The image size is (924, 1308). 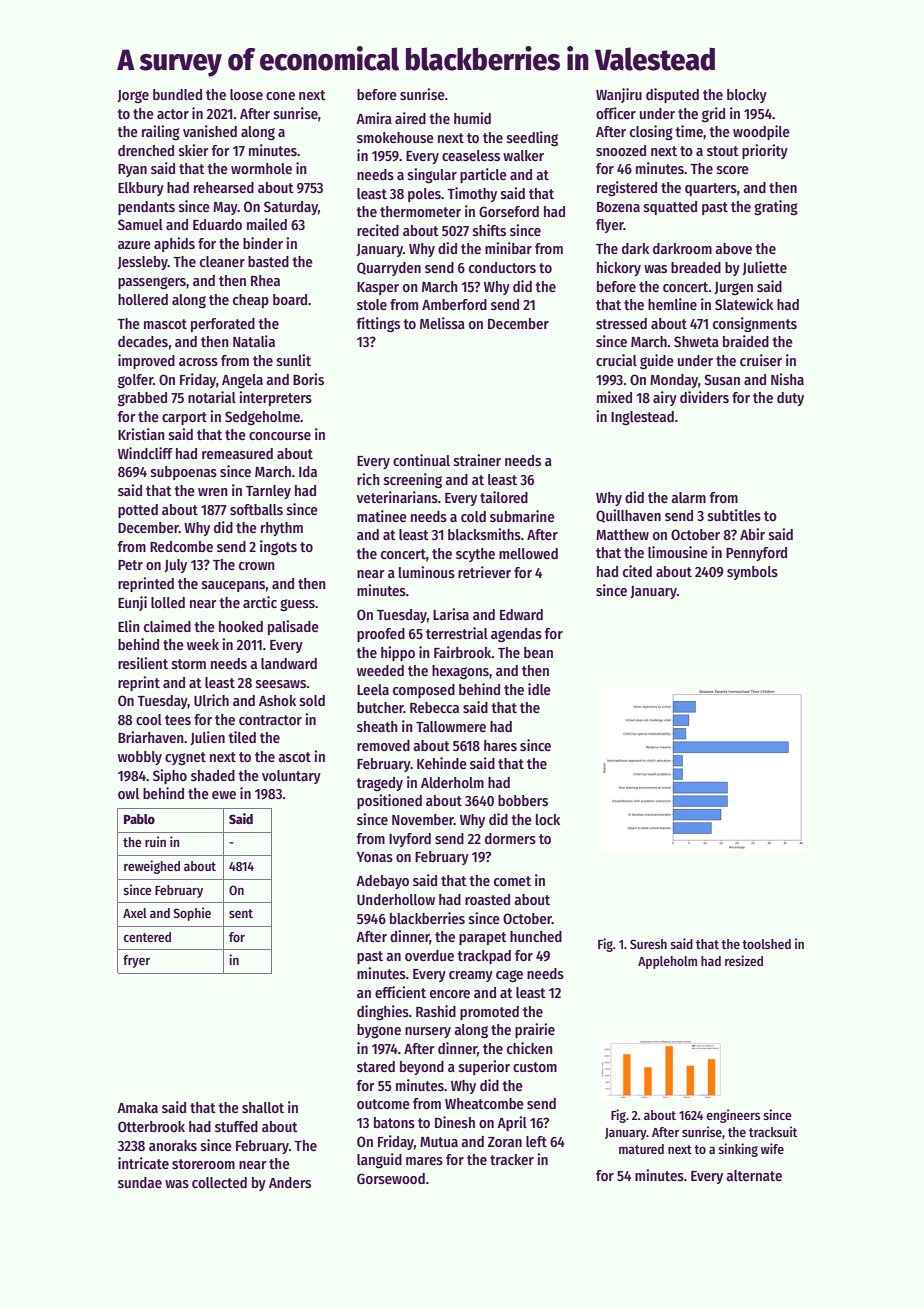 I want to click on voluntary, so click(x=291, y=777).
